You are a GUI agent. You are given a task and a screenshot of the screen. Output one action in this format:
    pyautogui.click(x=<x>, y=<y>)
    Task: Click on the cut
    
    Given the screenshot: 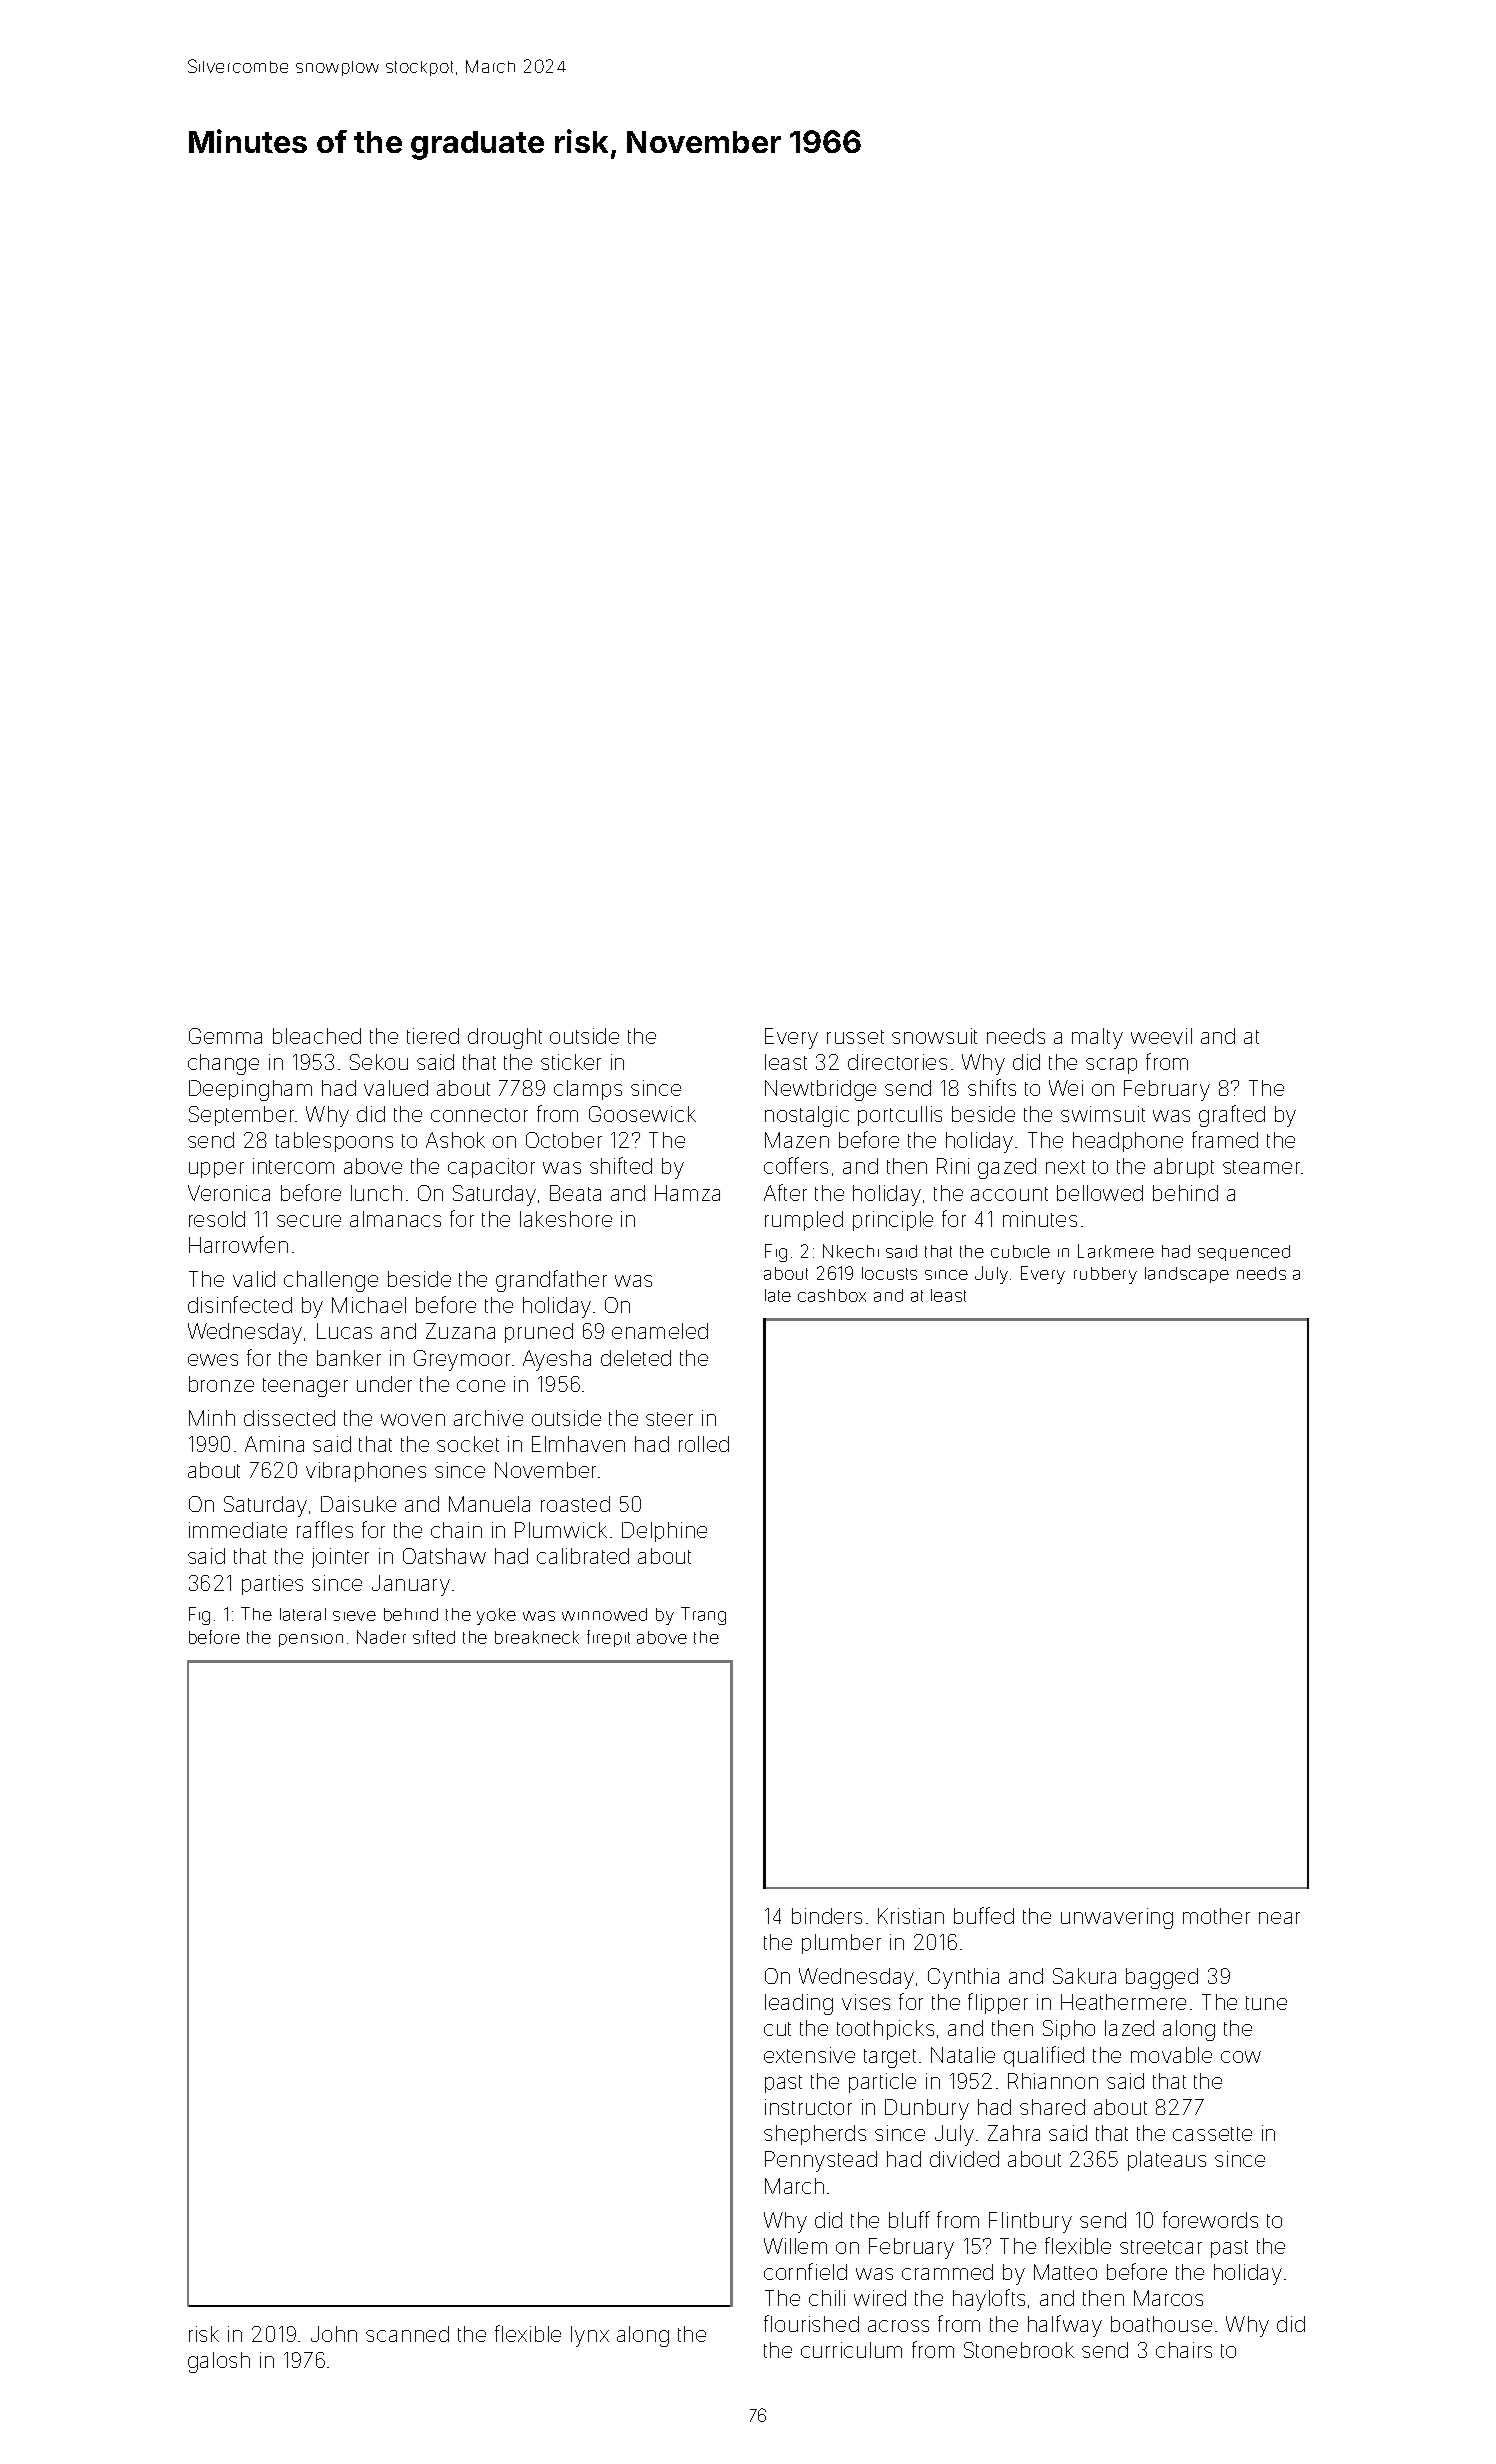 What is the action you would take?
    pyautogui.click(x=777, y=2029)
